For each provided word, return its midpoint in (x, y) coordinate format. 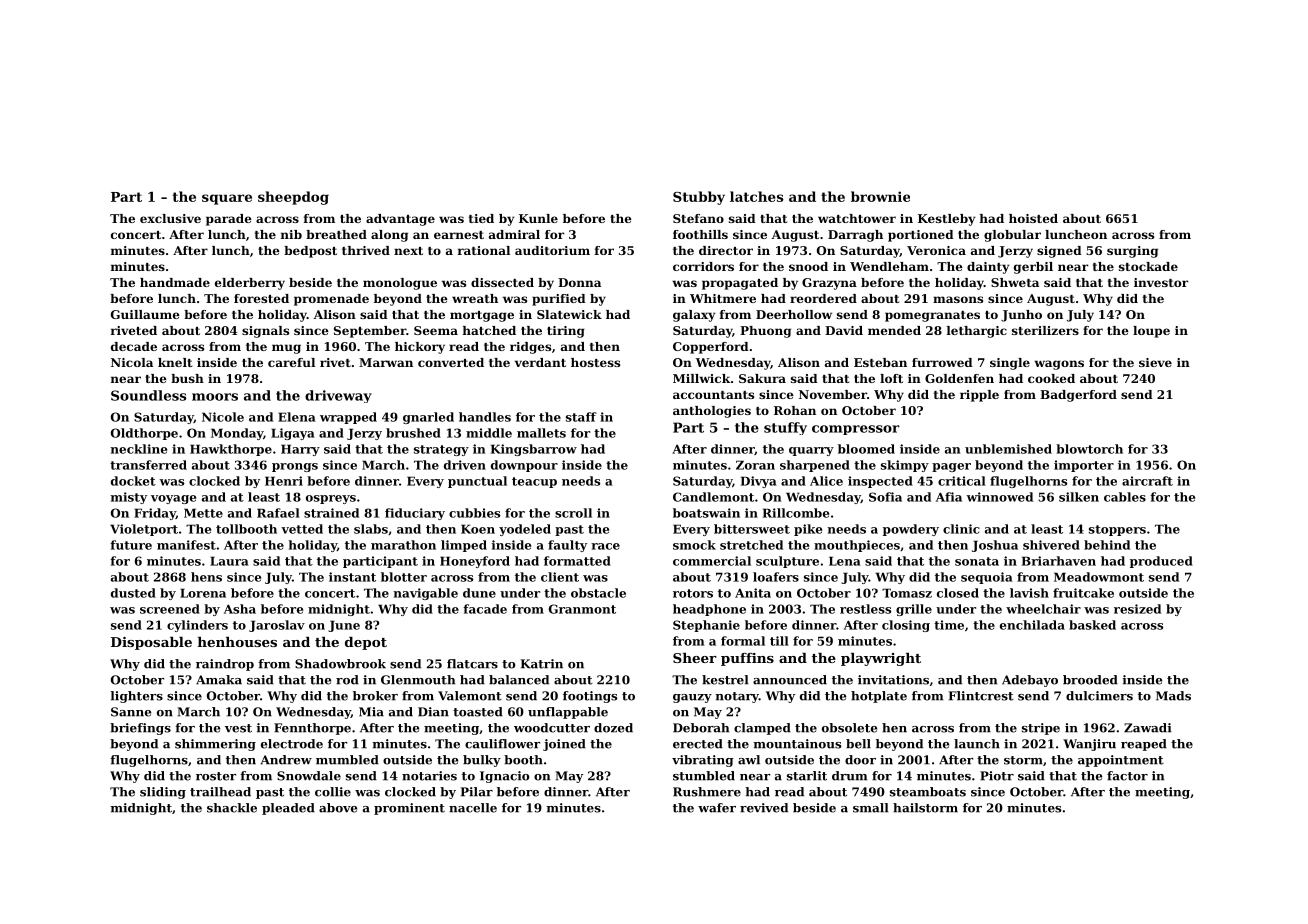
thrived (366, 250)
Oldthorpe (144, 434)
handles (485, 417)
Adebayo (1030, 681)
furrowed (942, 362)
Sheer (695, 658)
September (370, 332)
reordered (823, 298)
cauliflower (502, 744)
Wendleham (889, 266)
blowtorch (1089, 449)
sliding (163, 793)
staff (581, 417)
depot (366, 643)
